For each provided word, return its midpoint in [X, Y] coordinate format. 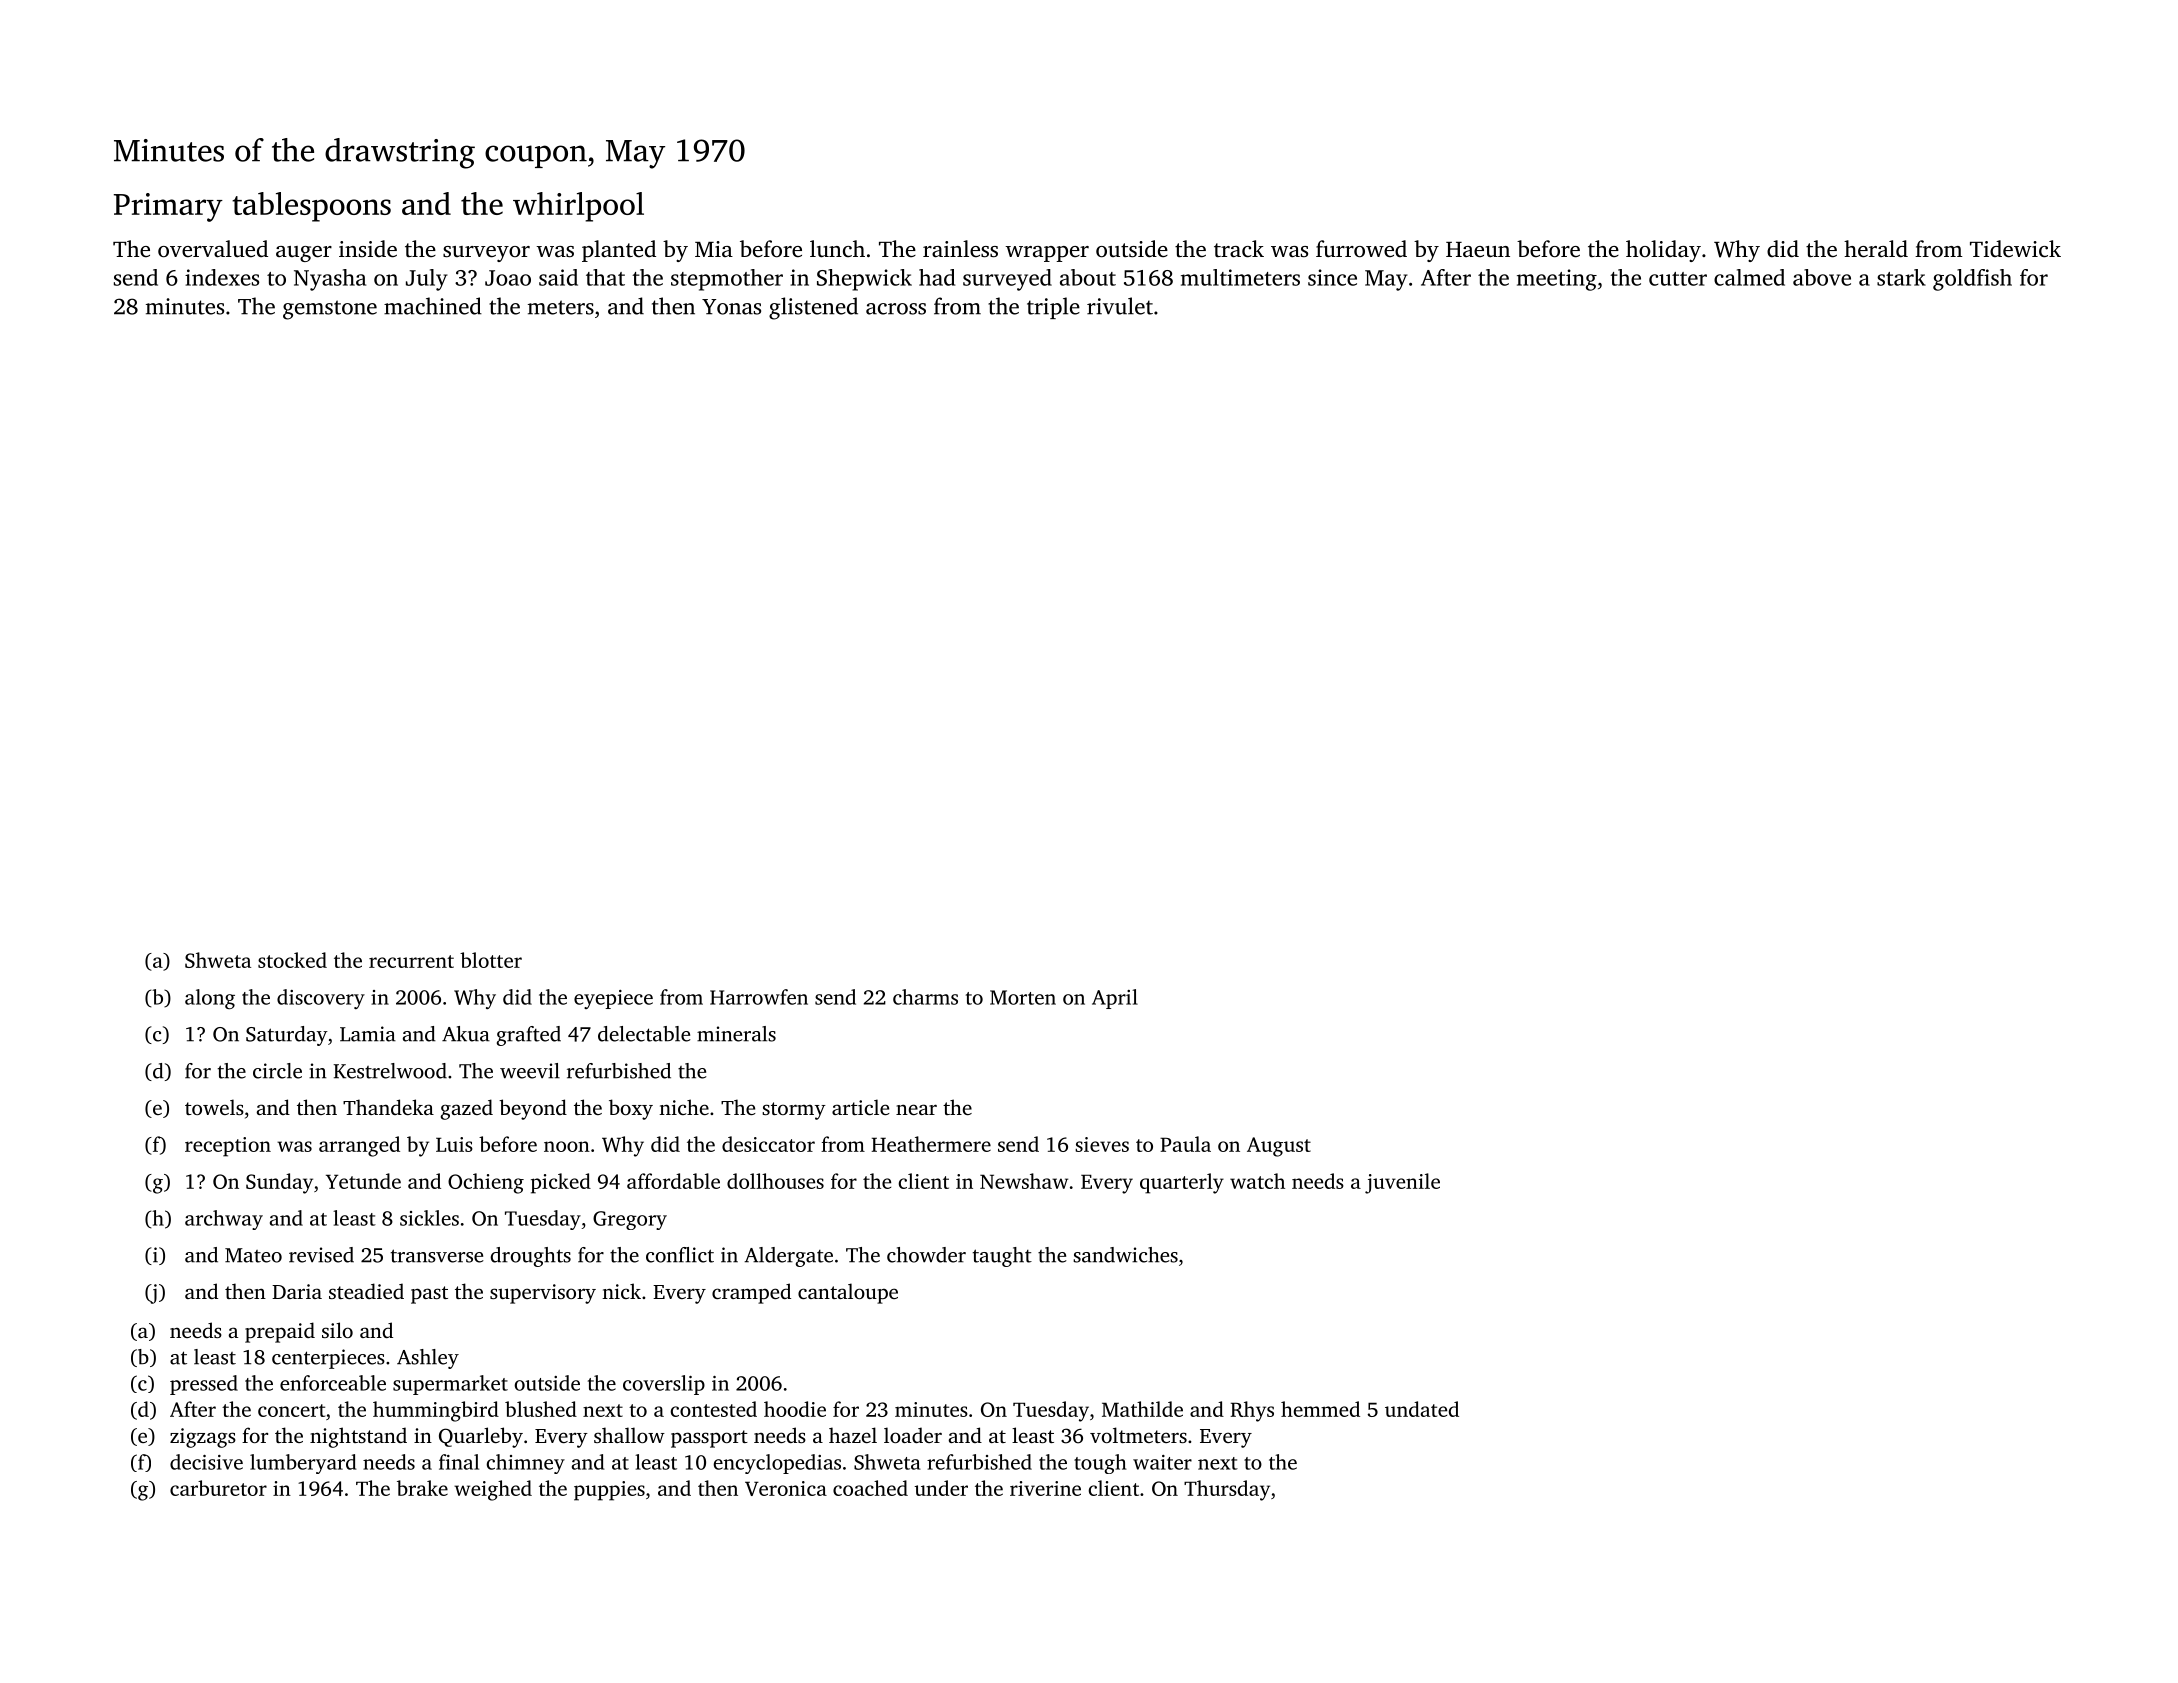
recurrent [411, 961]
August [1279, 1147]
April [1115, 999]
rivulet [1120, 306]
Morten [1023, 997]
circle [277, 1071]
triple [1053, 308]
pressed [204, 1385]
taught [1002, 1257]
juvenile [1402, 1183]
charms [925, 997]
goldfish [1972, 280]
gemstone [330, 310]
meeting [1557, 280]
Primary [168, 207]
